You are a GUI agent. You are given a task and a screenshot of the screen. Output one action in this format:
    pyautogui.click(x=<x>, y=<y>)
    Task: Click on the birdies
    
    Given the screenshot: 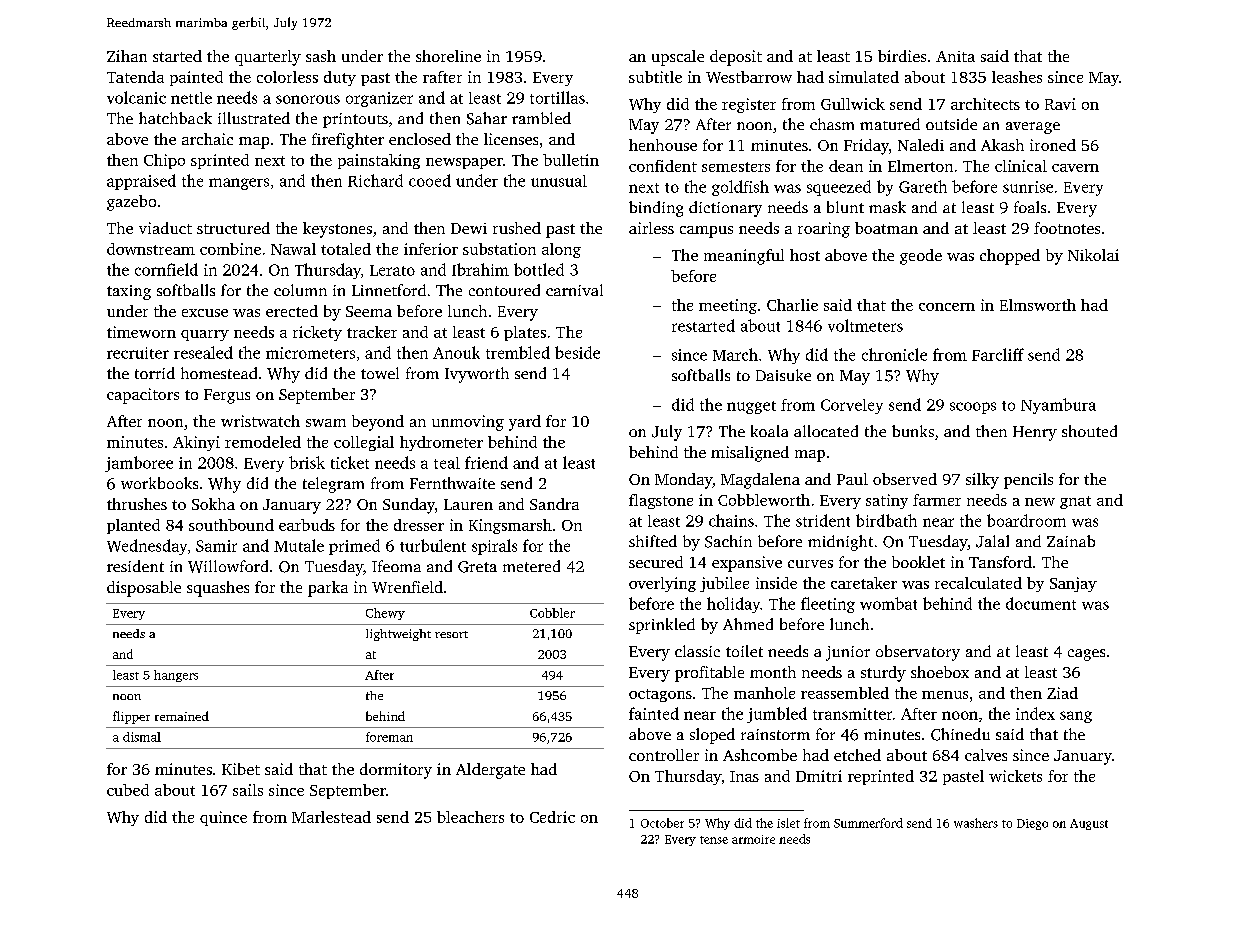 What is the action you would take?
    pyautogui.click(x=902, y=56)
